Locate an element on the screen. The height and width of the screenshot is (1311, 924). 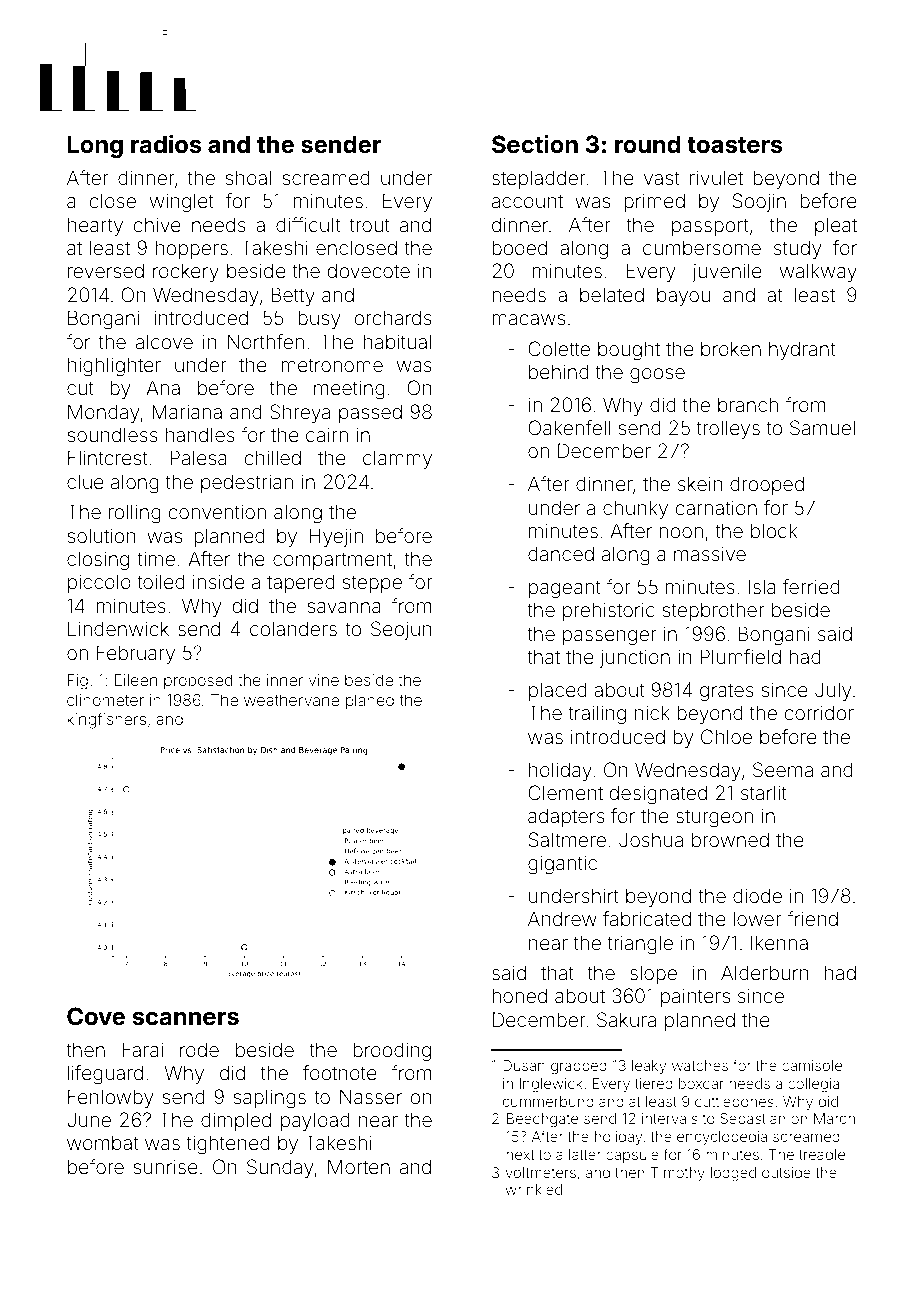
Seojun is located at coordinates (401, 630).
